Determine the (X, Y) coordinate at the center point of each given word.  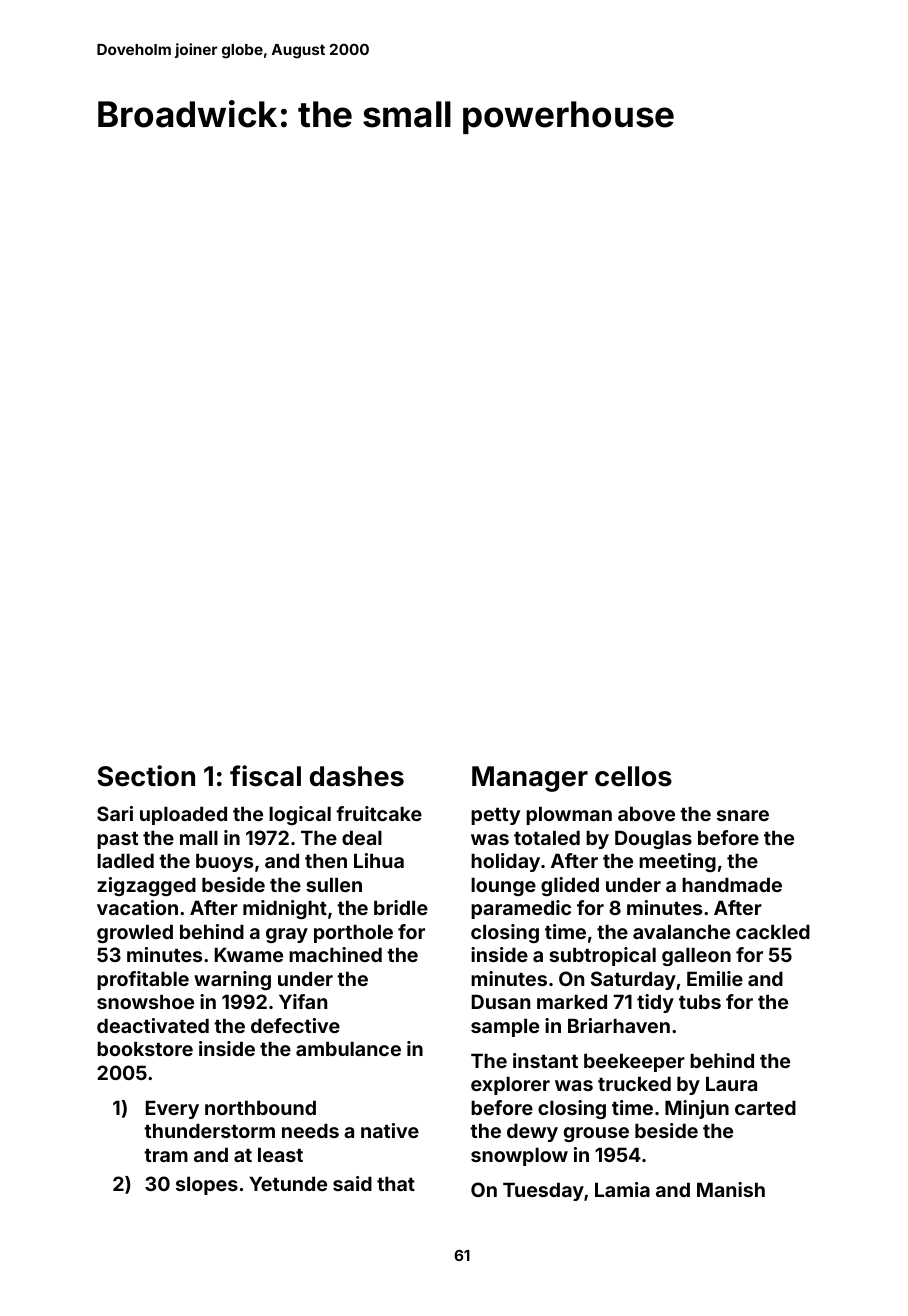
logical (300, 815)
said (352, 1183)
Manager (530, 779)
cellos (633, 776)
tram (166, 1155)
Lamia (622, 1189)
